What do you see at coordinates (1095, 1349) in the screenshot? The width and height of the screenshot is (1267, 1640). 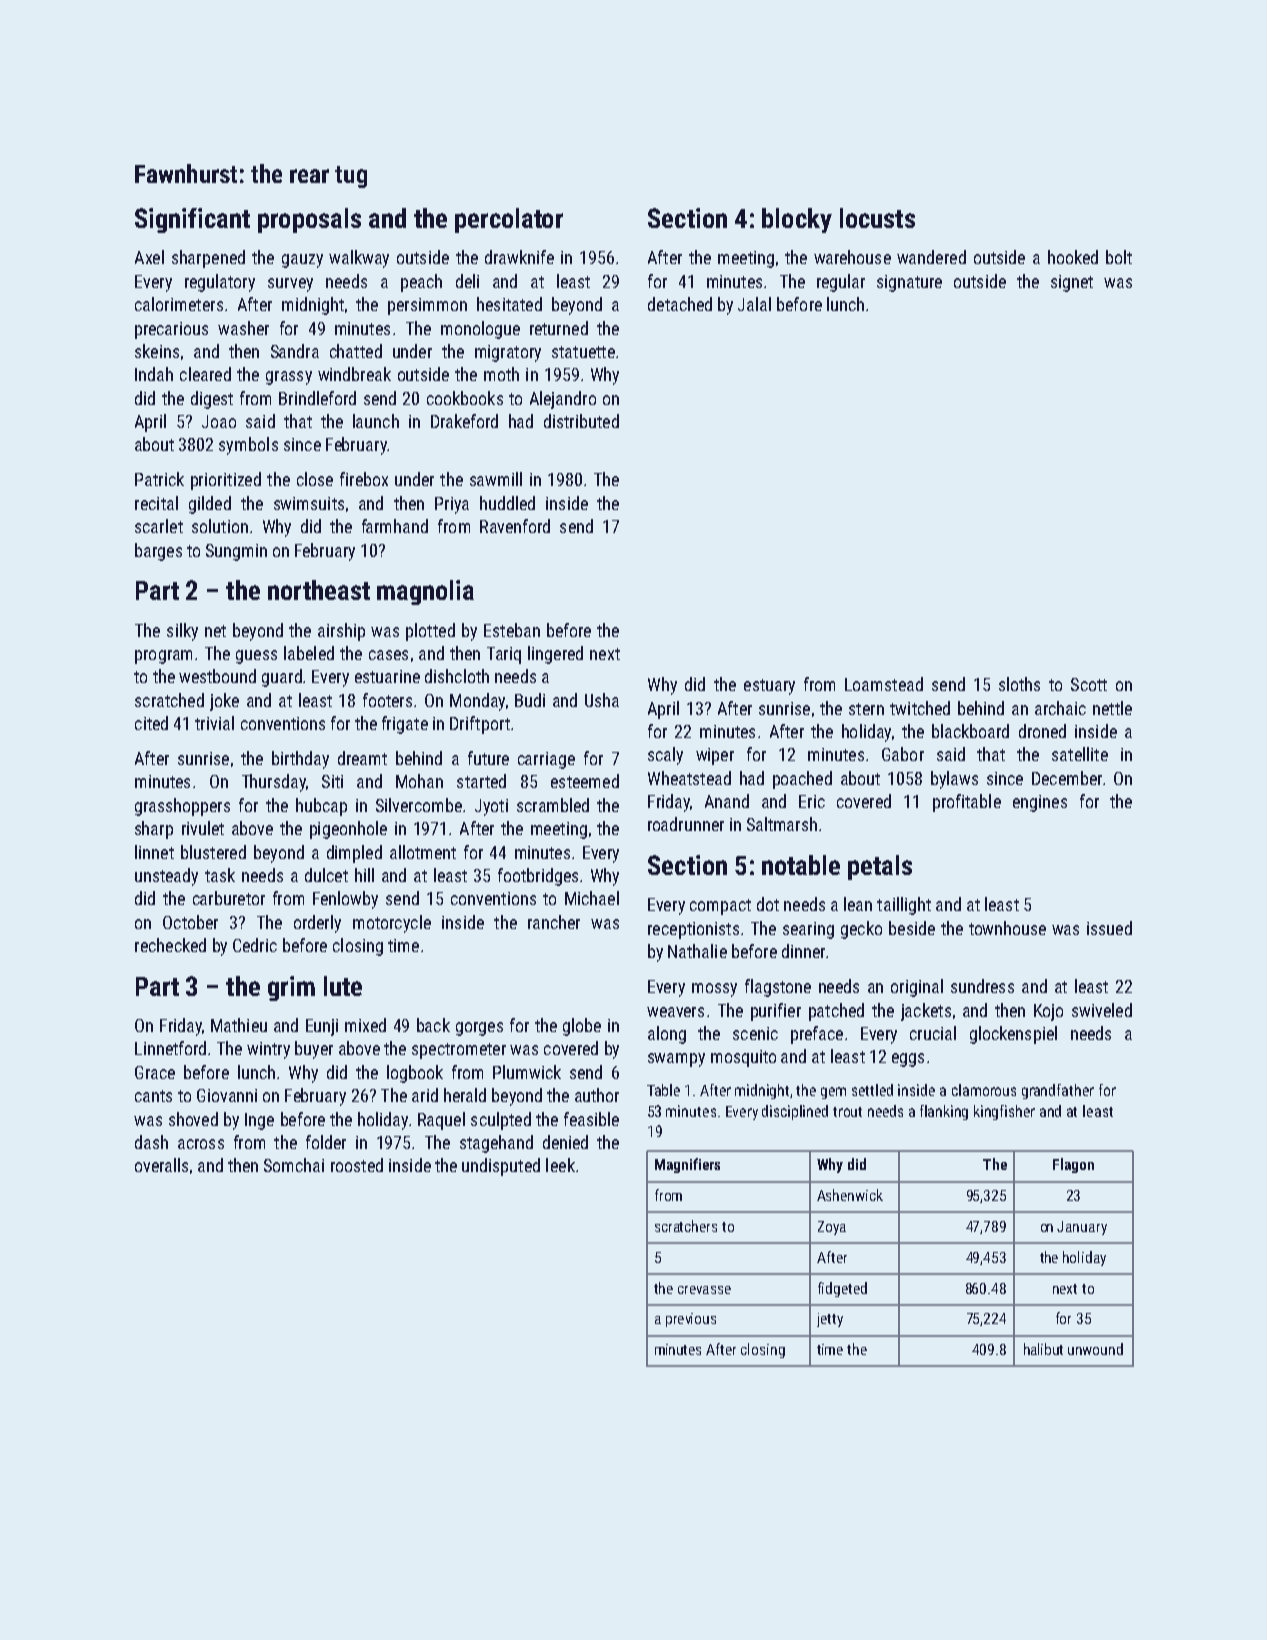 I see `unwound` at bounding box center [1095, 1349].
